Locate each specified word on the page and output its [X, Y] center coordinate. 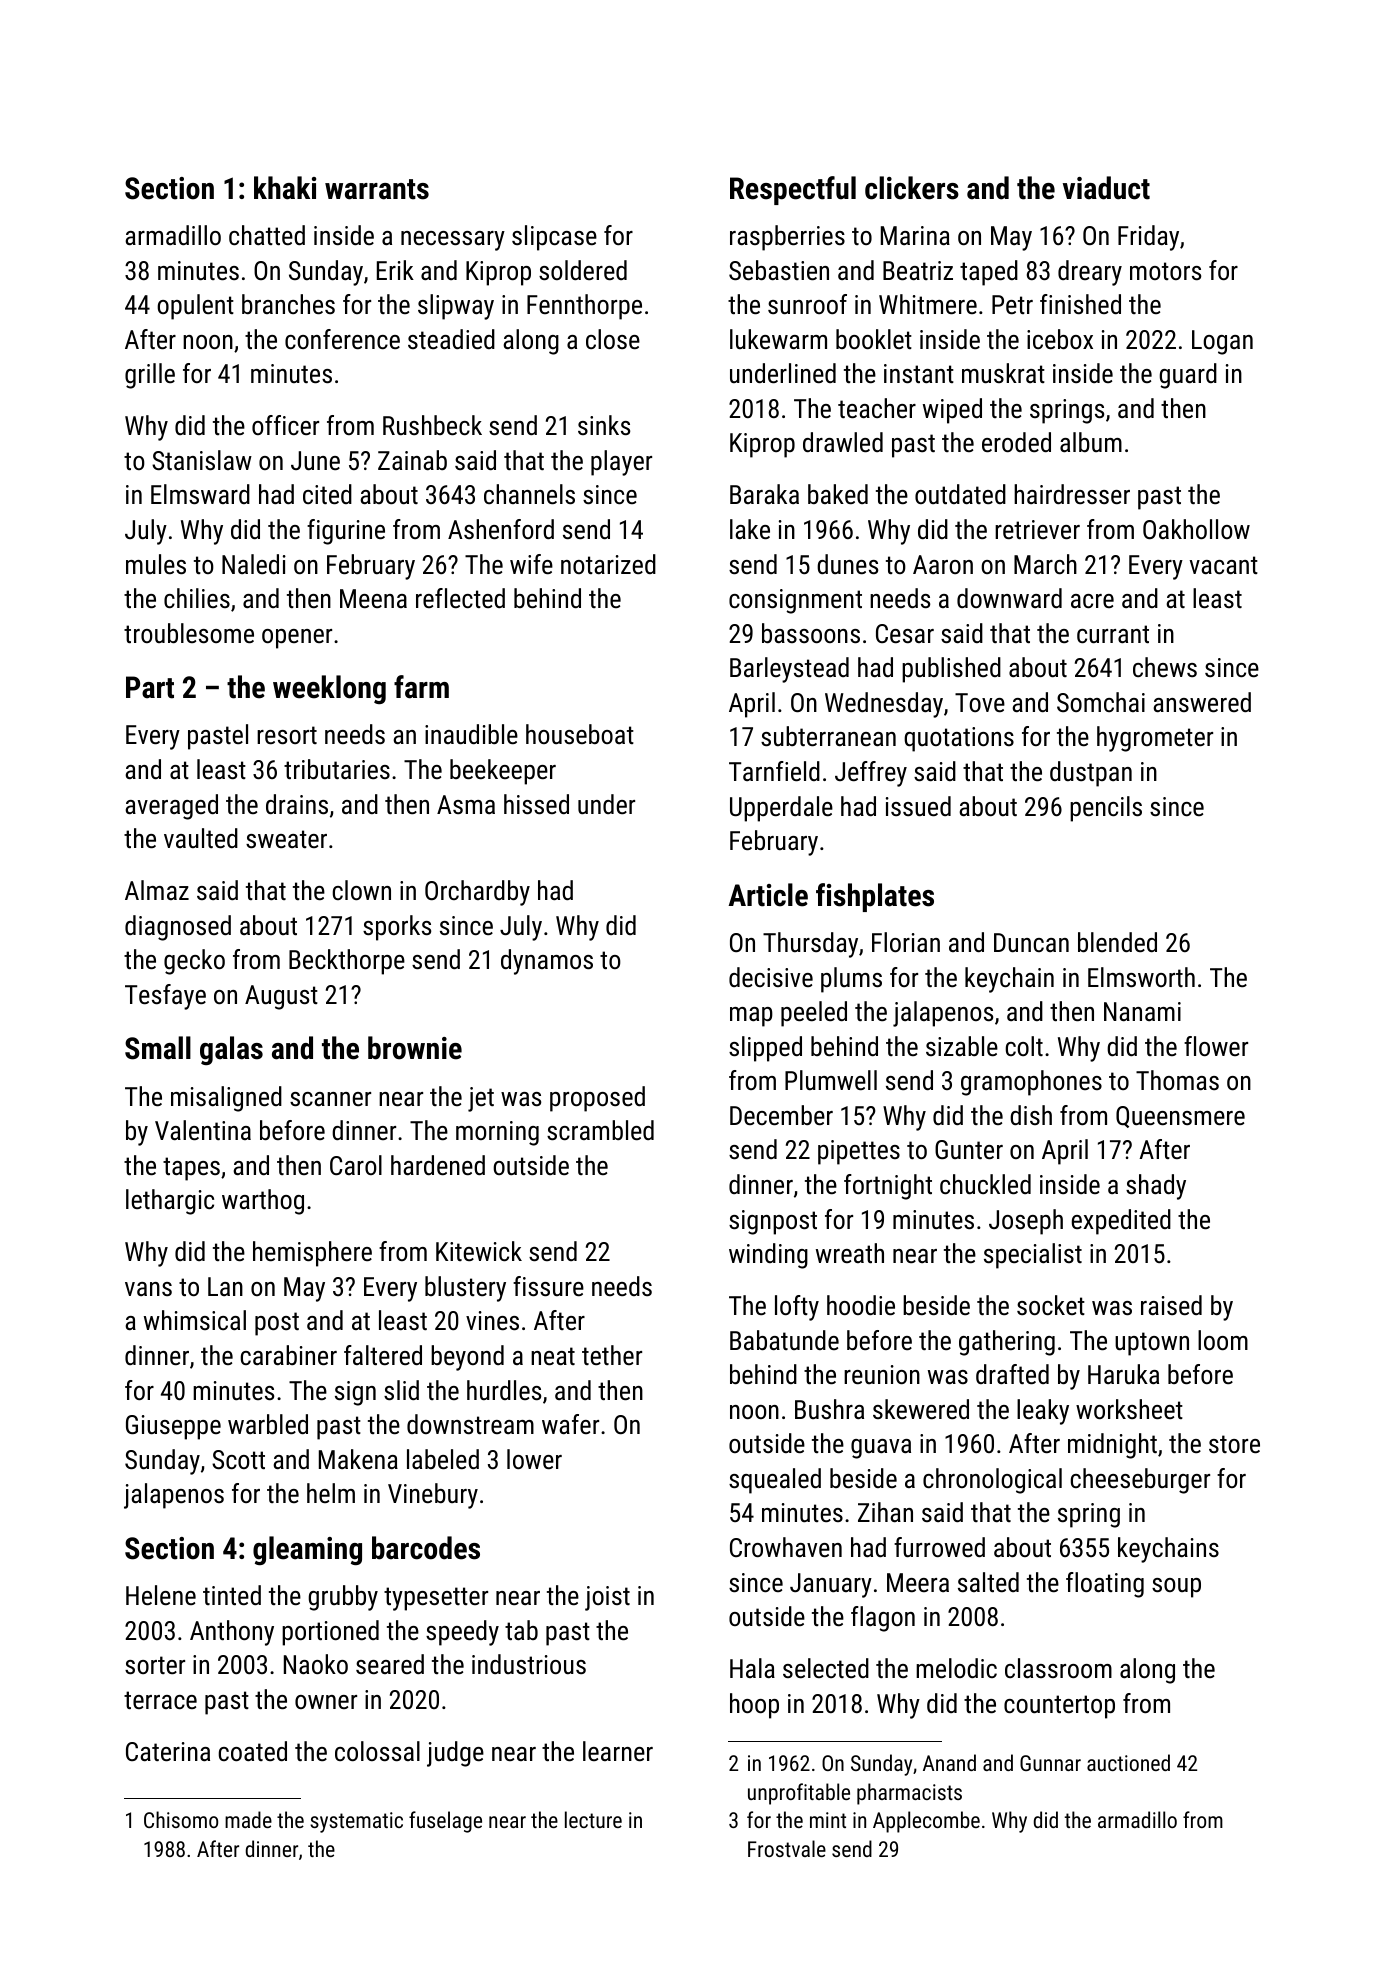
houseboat [580, 734]
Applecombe [926, 1822]
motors [1165, 271]
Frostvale [787, 1848]
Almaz [157, 890]
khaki [285, 188]
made [248, 1819]
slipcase [554, 238]
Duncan [1031, 942]
